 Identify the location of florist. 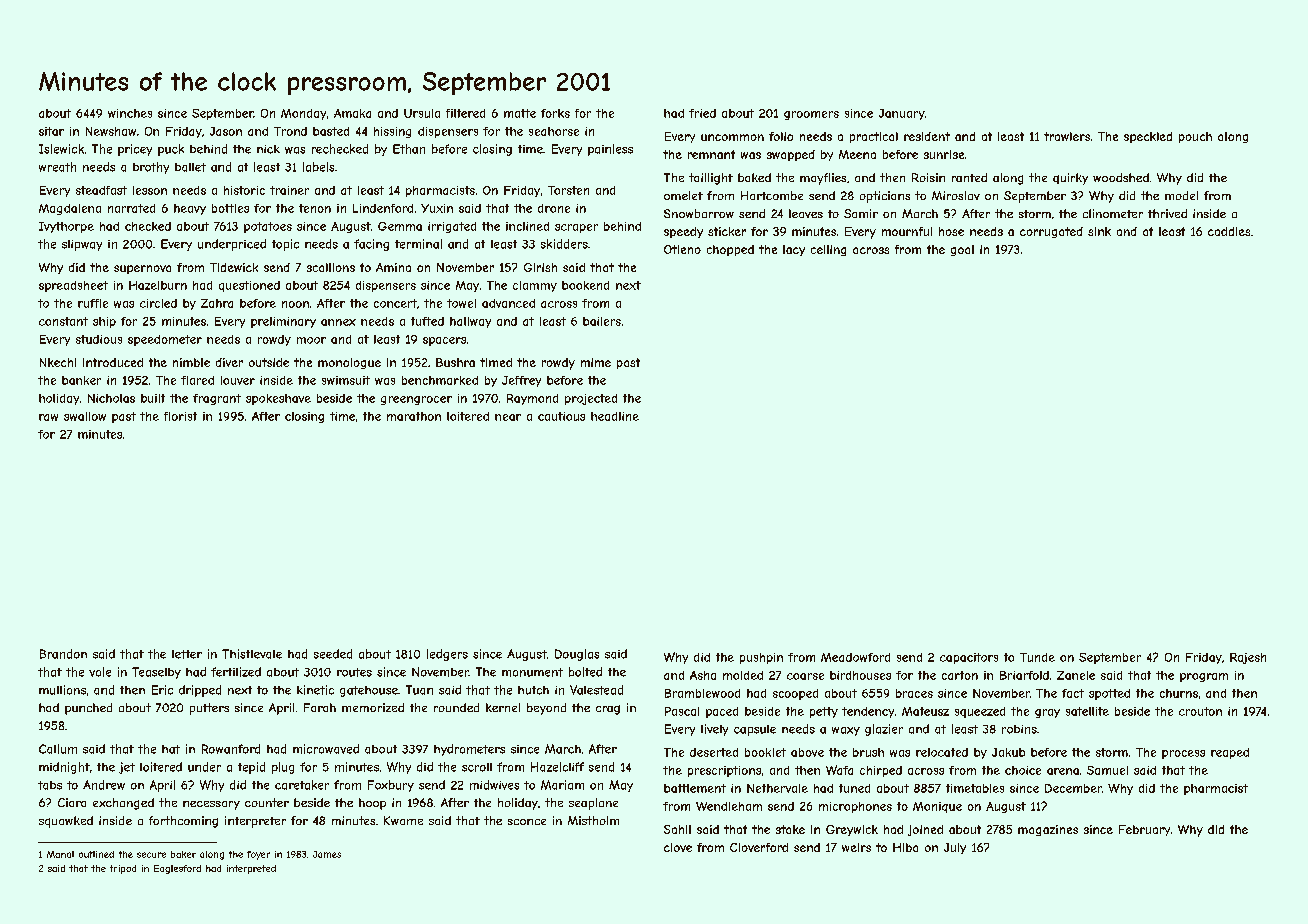
(180, 416).
